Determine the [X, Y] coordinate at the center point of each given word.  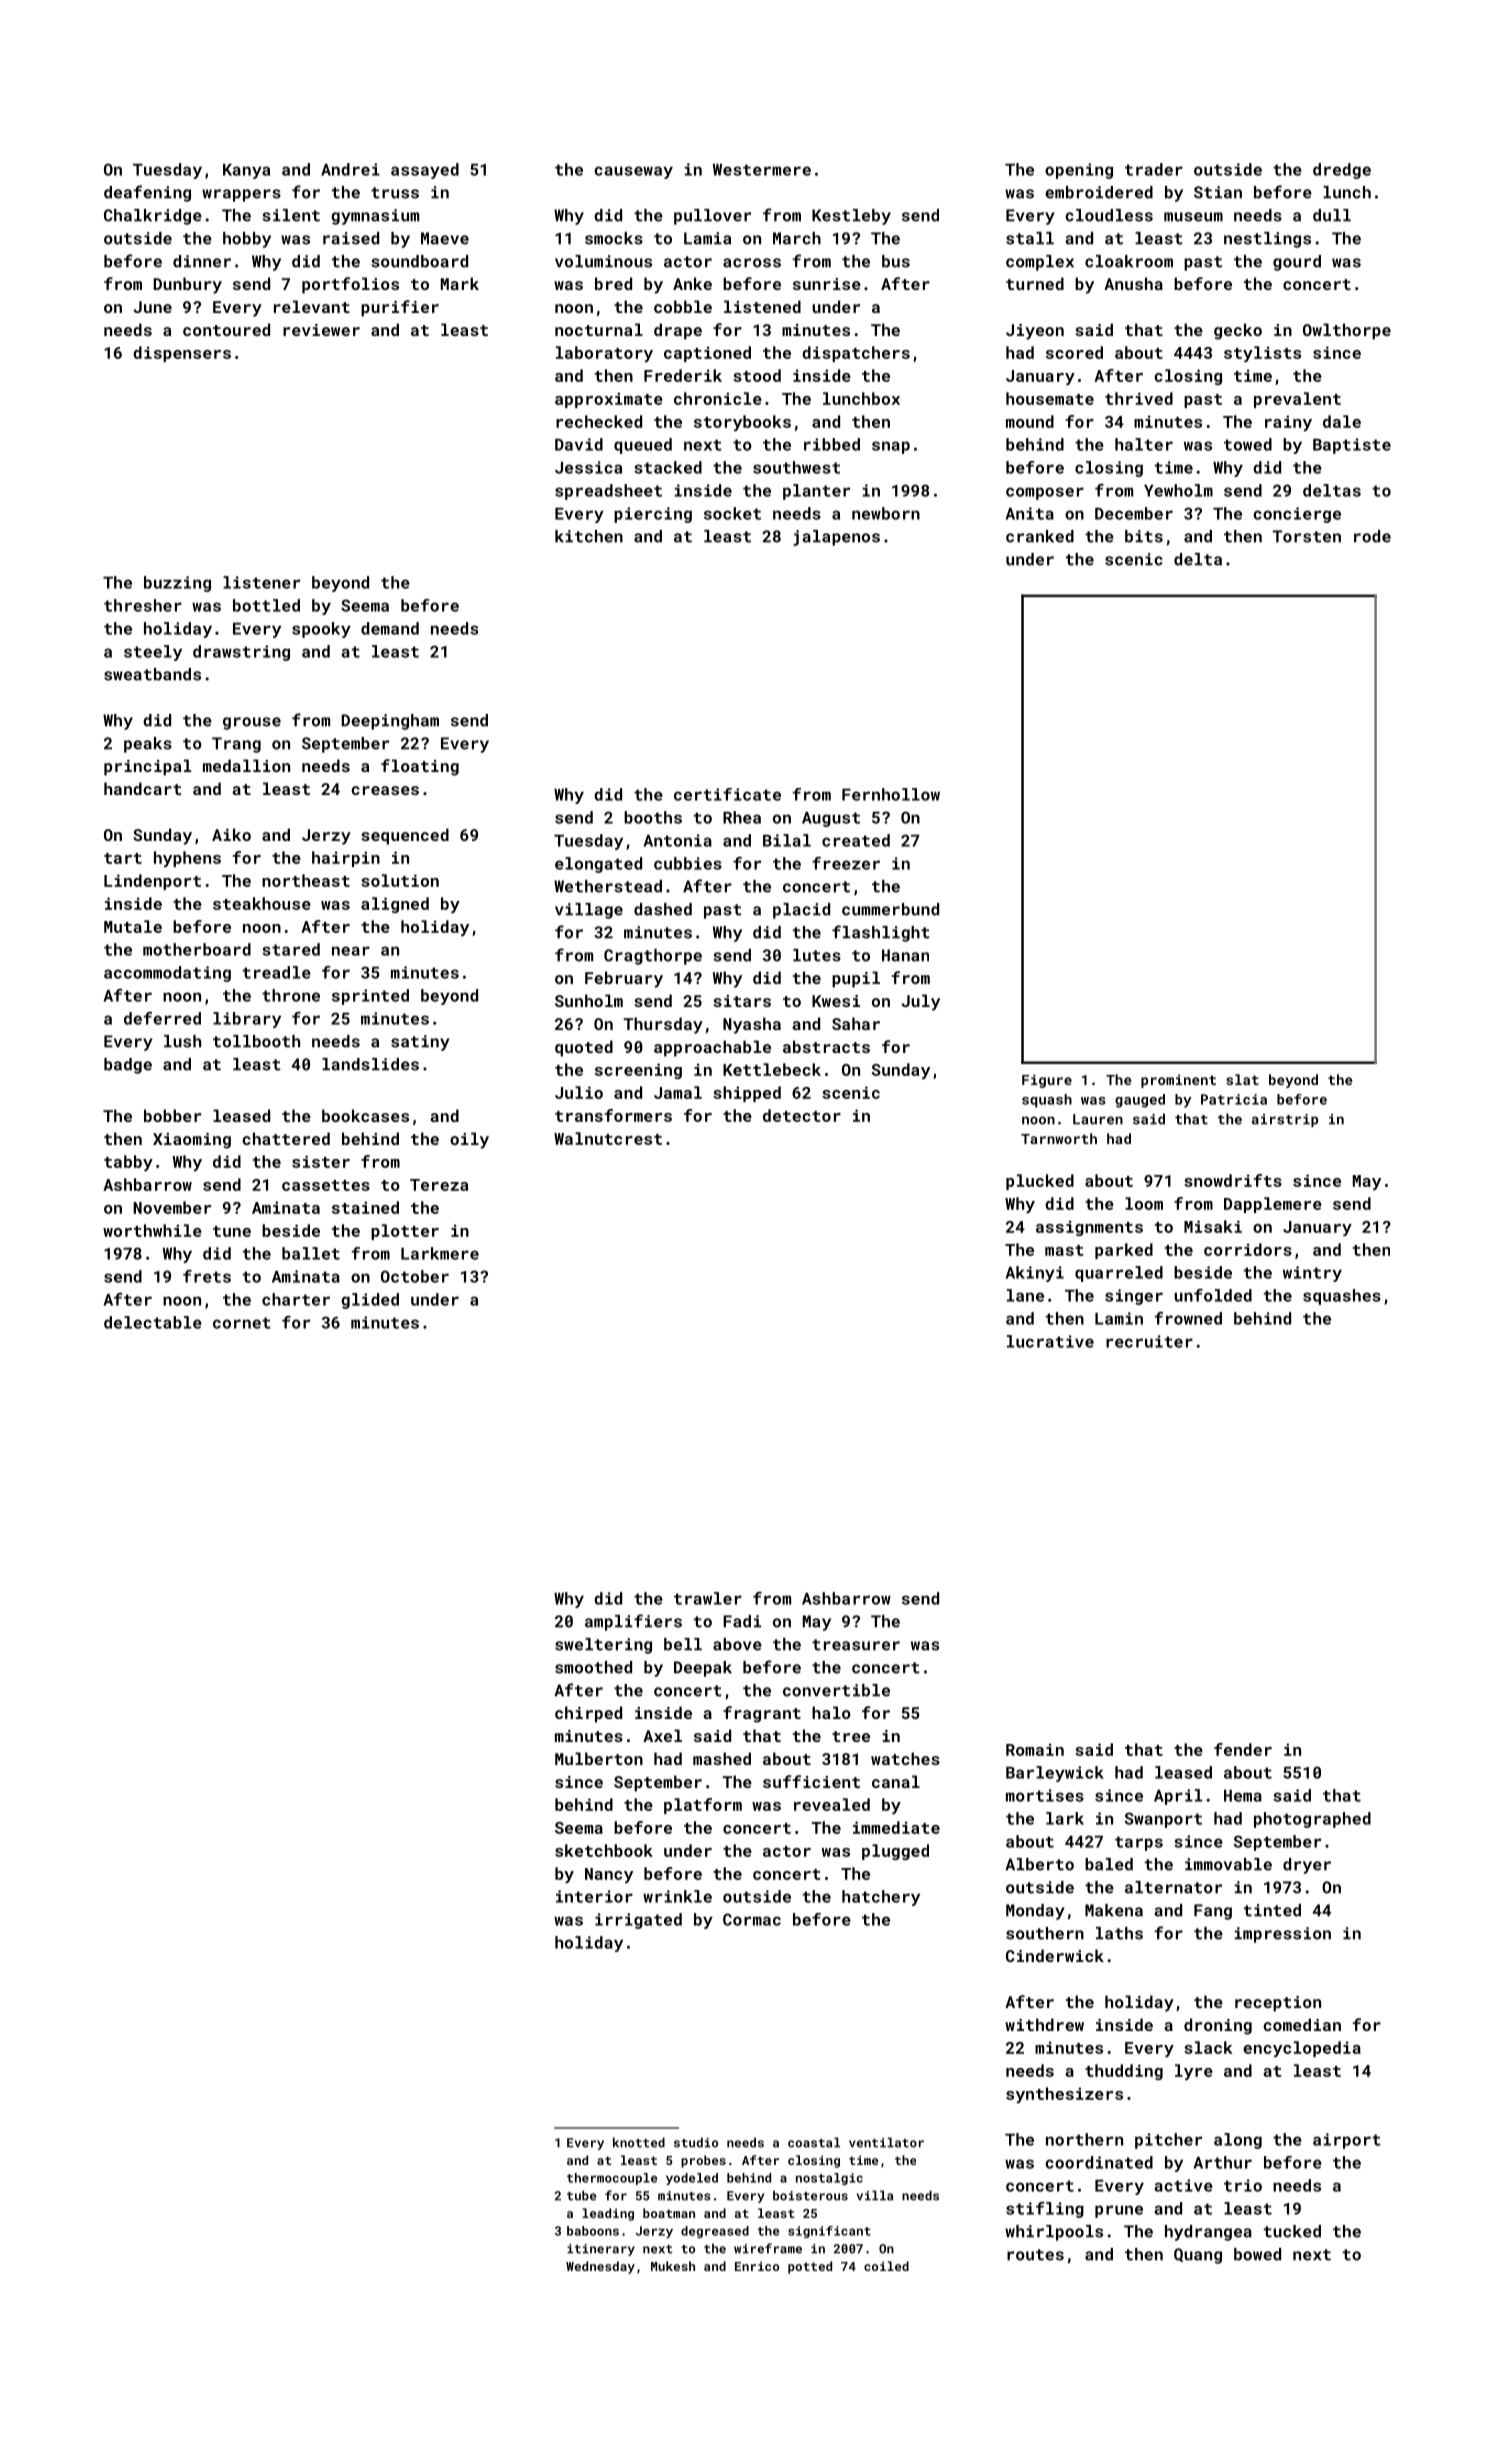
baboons [593, 2231]
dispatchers [856, 354]
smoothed [593, 1667]
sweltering [603, 1646]
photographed [1312, 1820]
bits [1144, 536]
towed [1248, 444]
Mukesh [673, 2266]
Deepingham [390, 722]
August [831, 819]
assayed [425, 171]
